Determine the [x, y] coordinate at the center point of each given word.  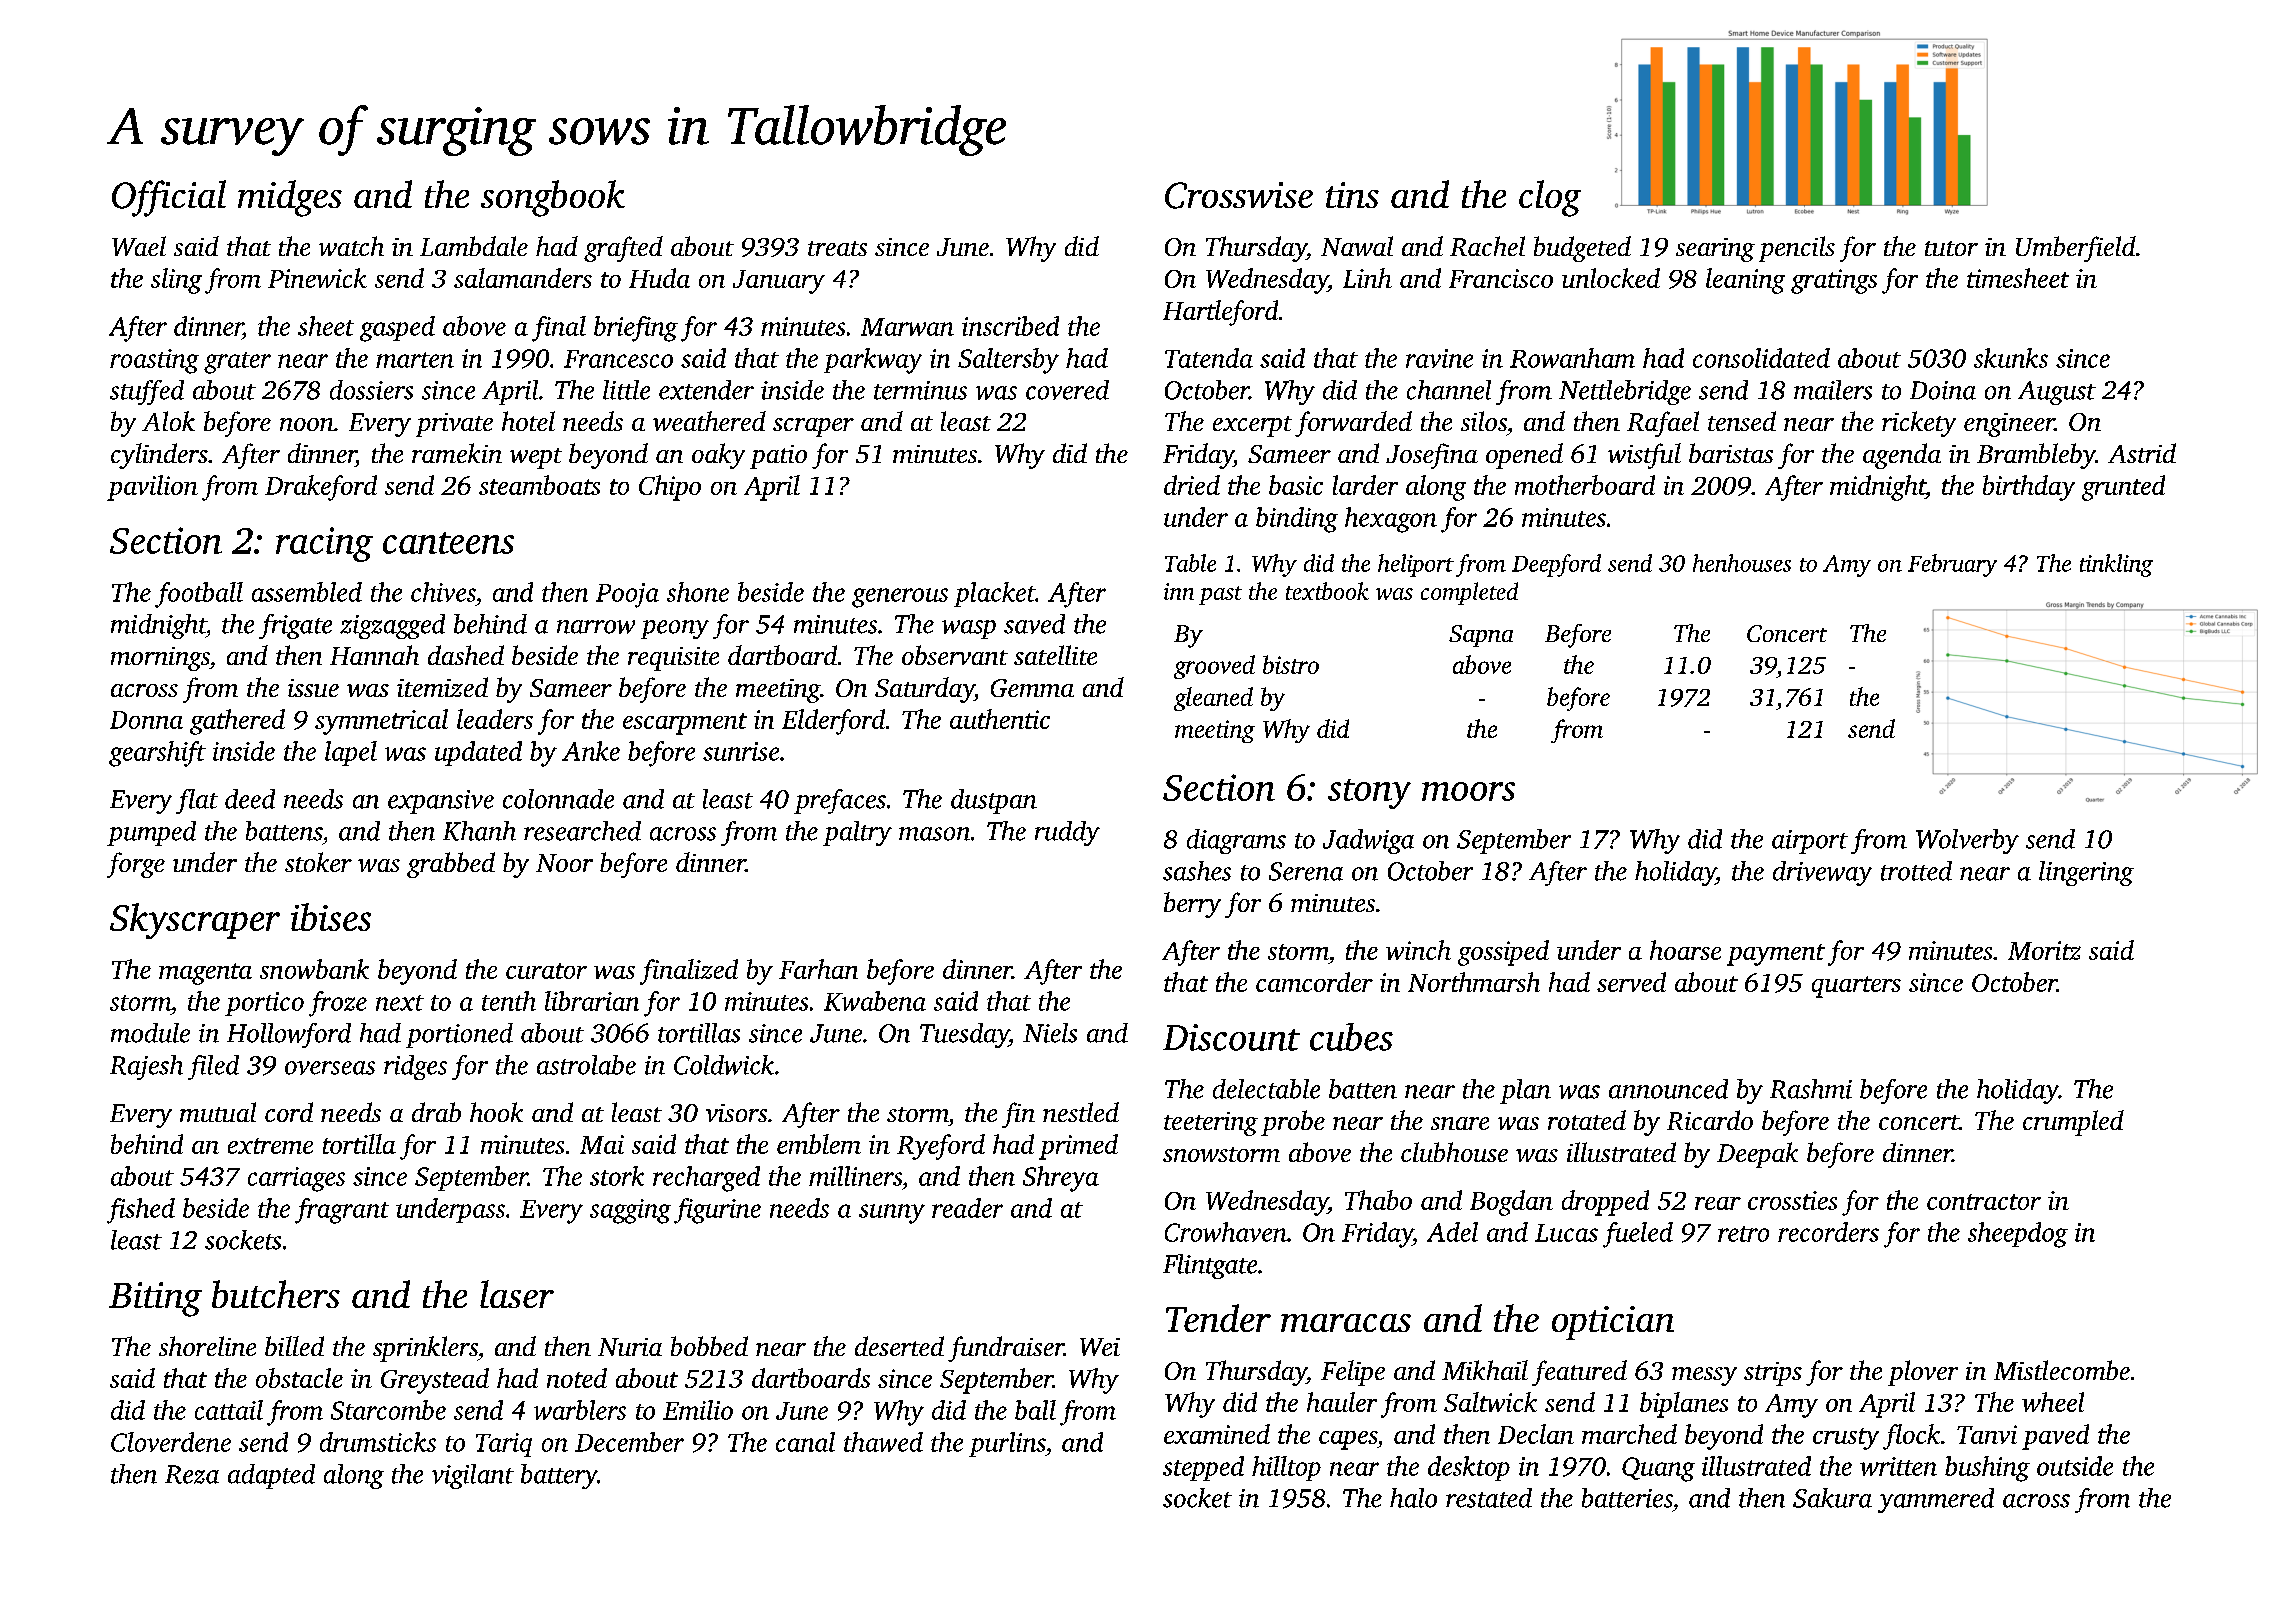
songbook [553, 198]
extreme [270, 1146]
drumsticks [378, 1442]
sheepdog [2018, 1235]
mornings [160, 659]
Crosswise [1239, 195]
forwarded [1353, 424]
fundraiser [1006, 1349]
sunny [892, 1214]
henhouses [1742, 563]
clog [1550, 198]
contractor [1984, 1202]
